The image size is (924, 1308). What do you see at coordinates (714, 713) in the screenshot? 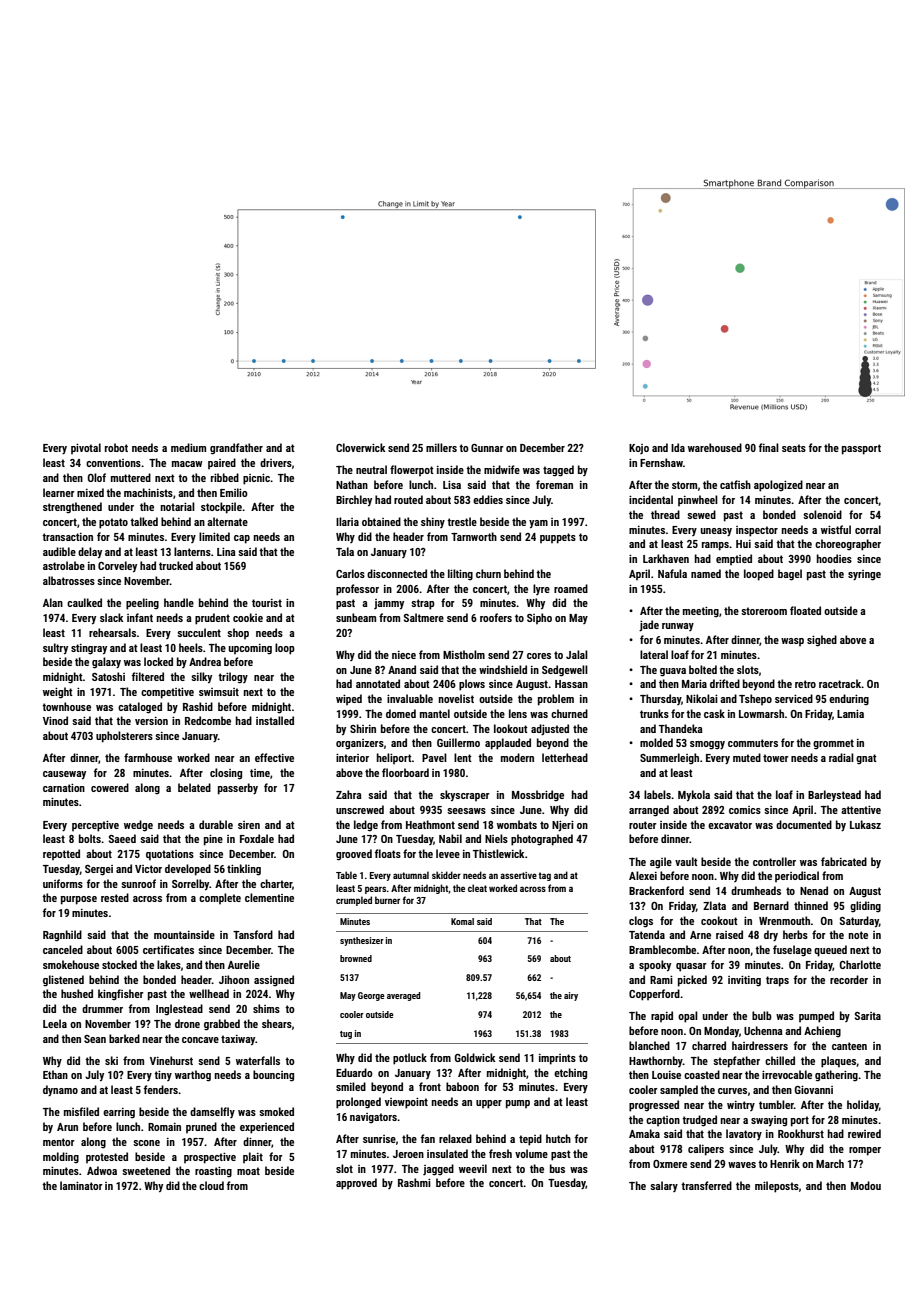
I see `cask` at bounding box center [714, 713].
